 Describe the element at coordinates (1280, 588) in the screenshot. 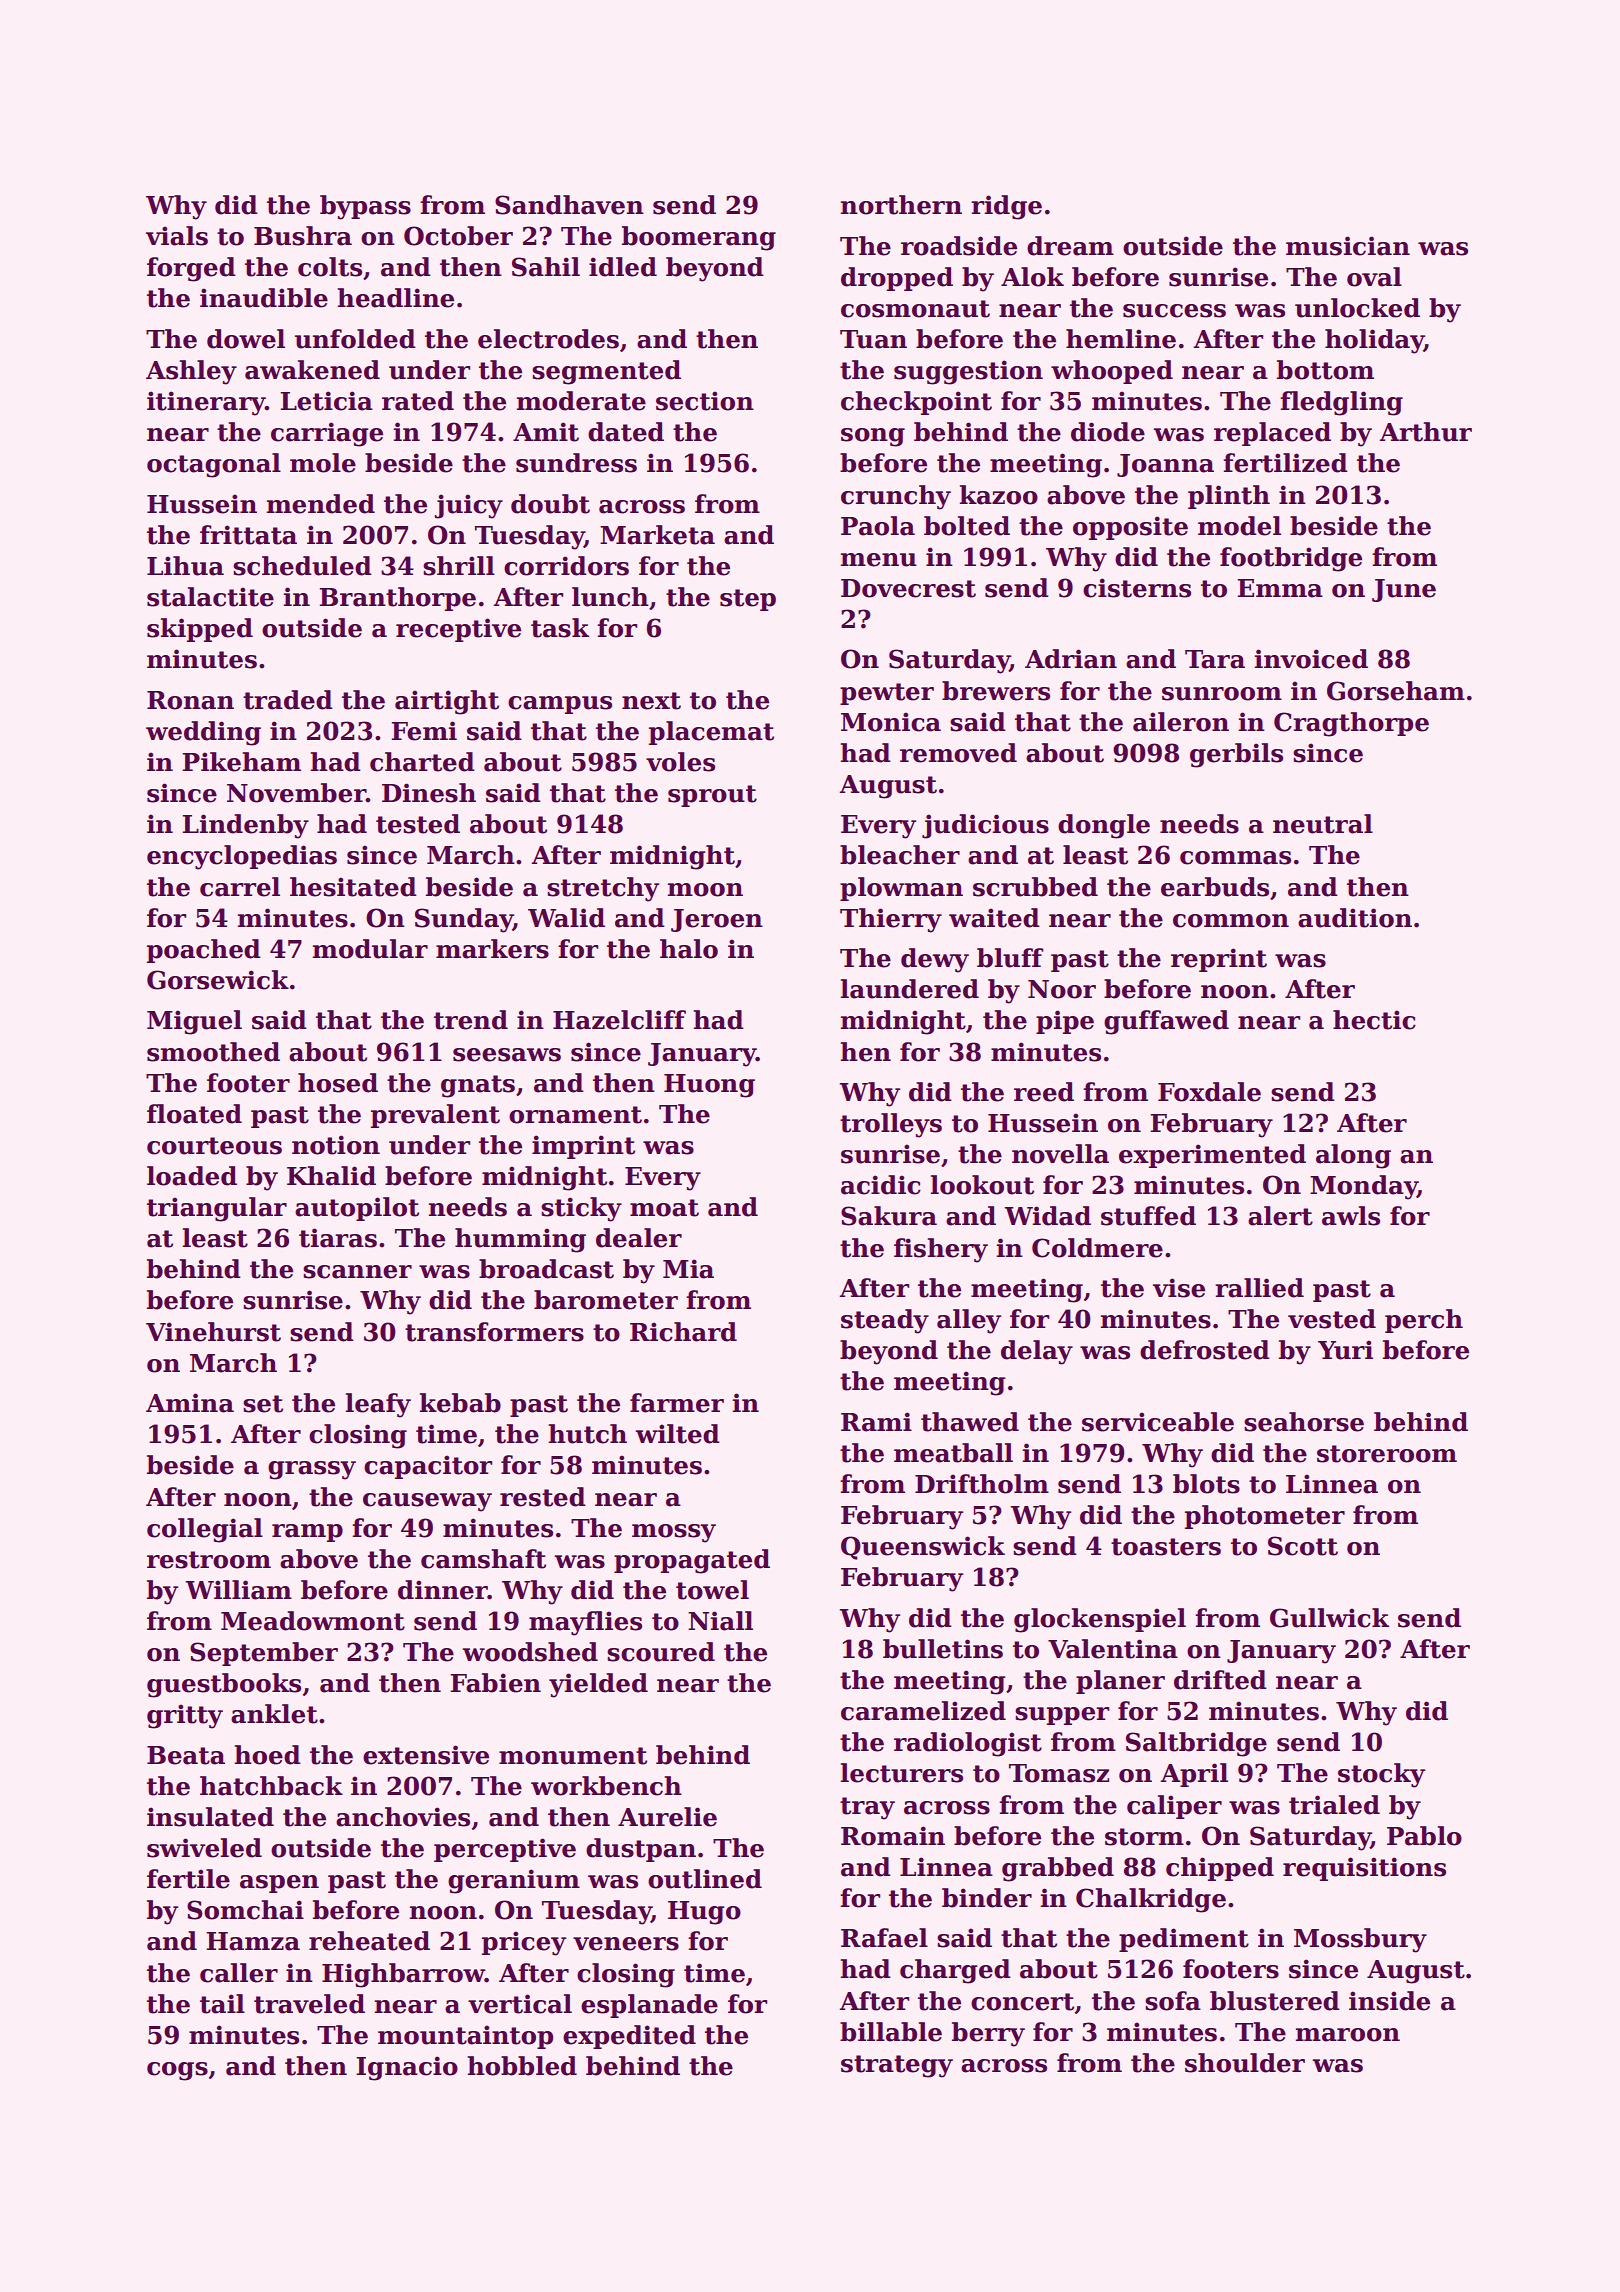

I see `Emma` at that location.
